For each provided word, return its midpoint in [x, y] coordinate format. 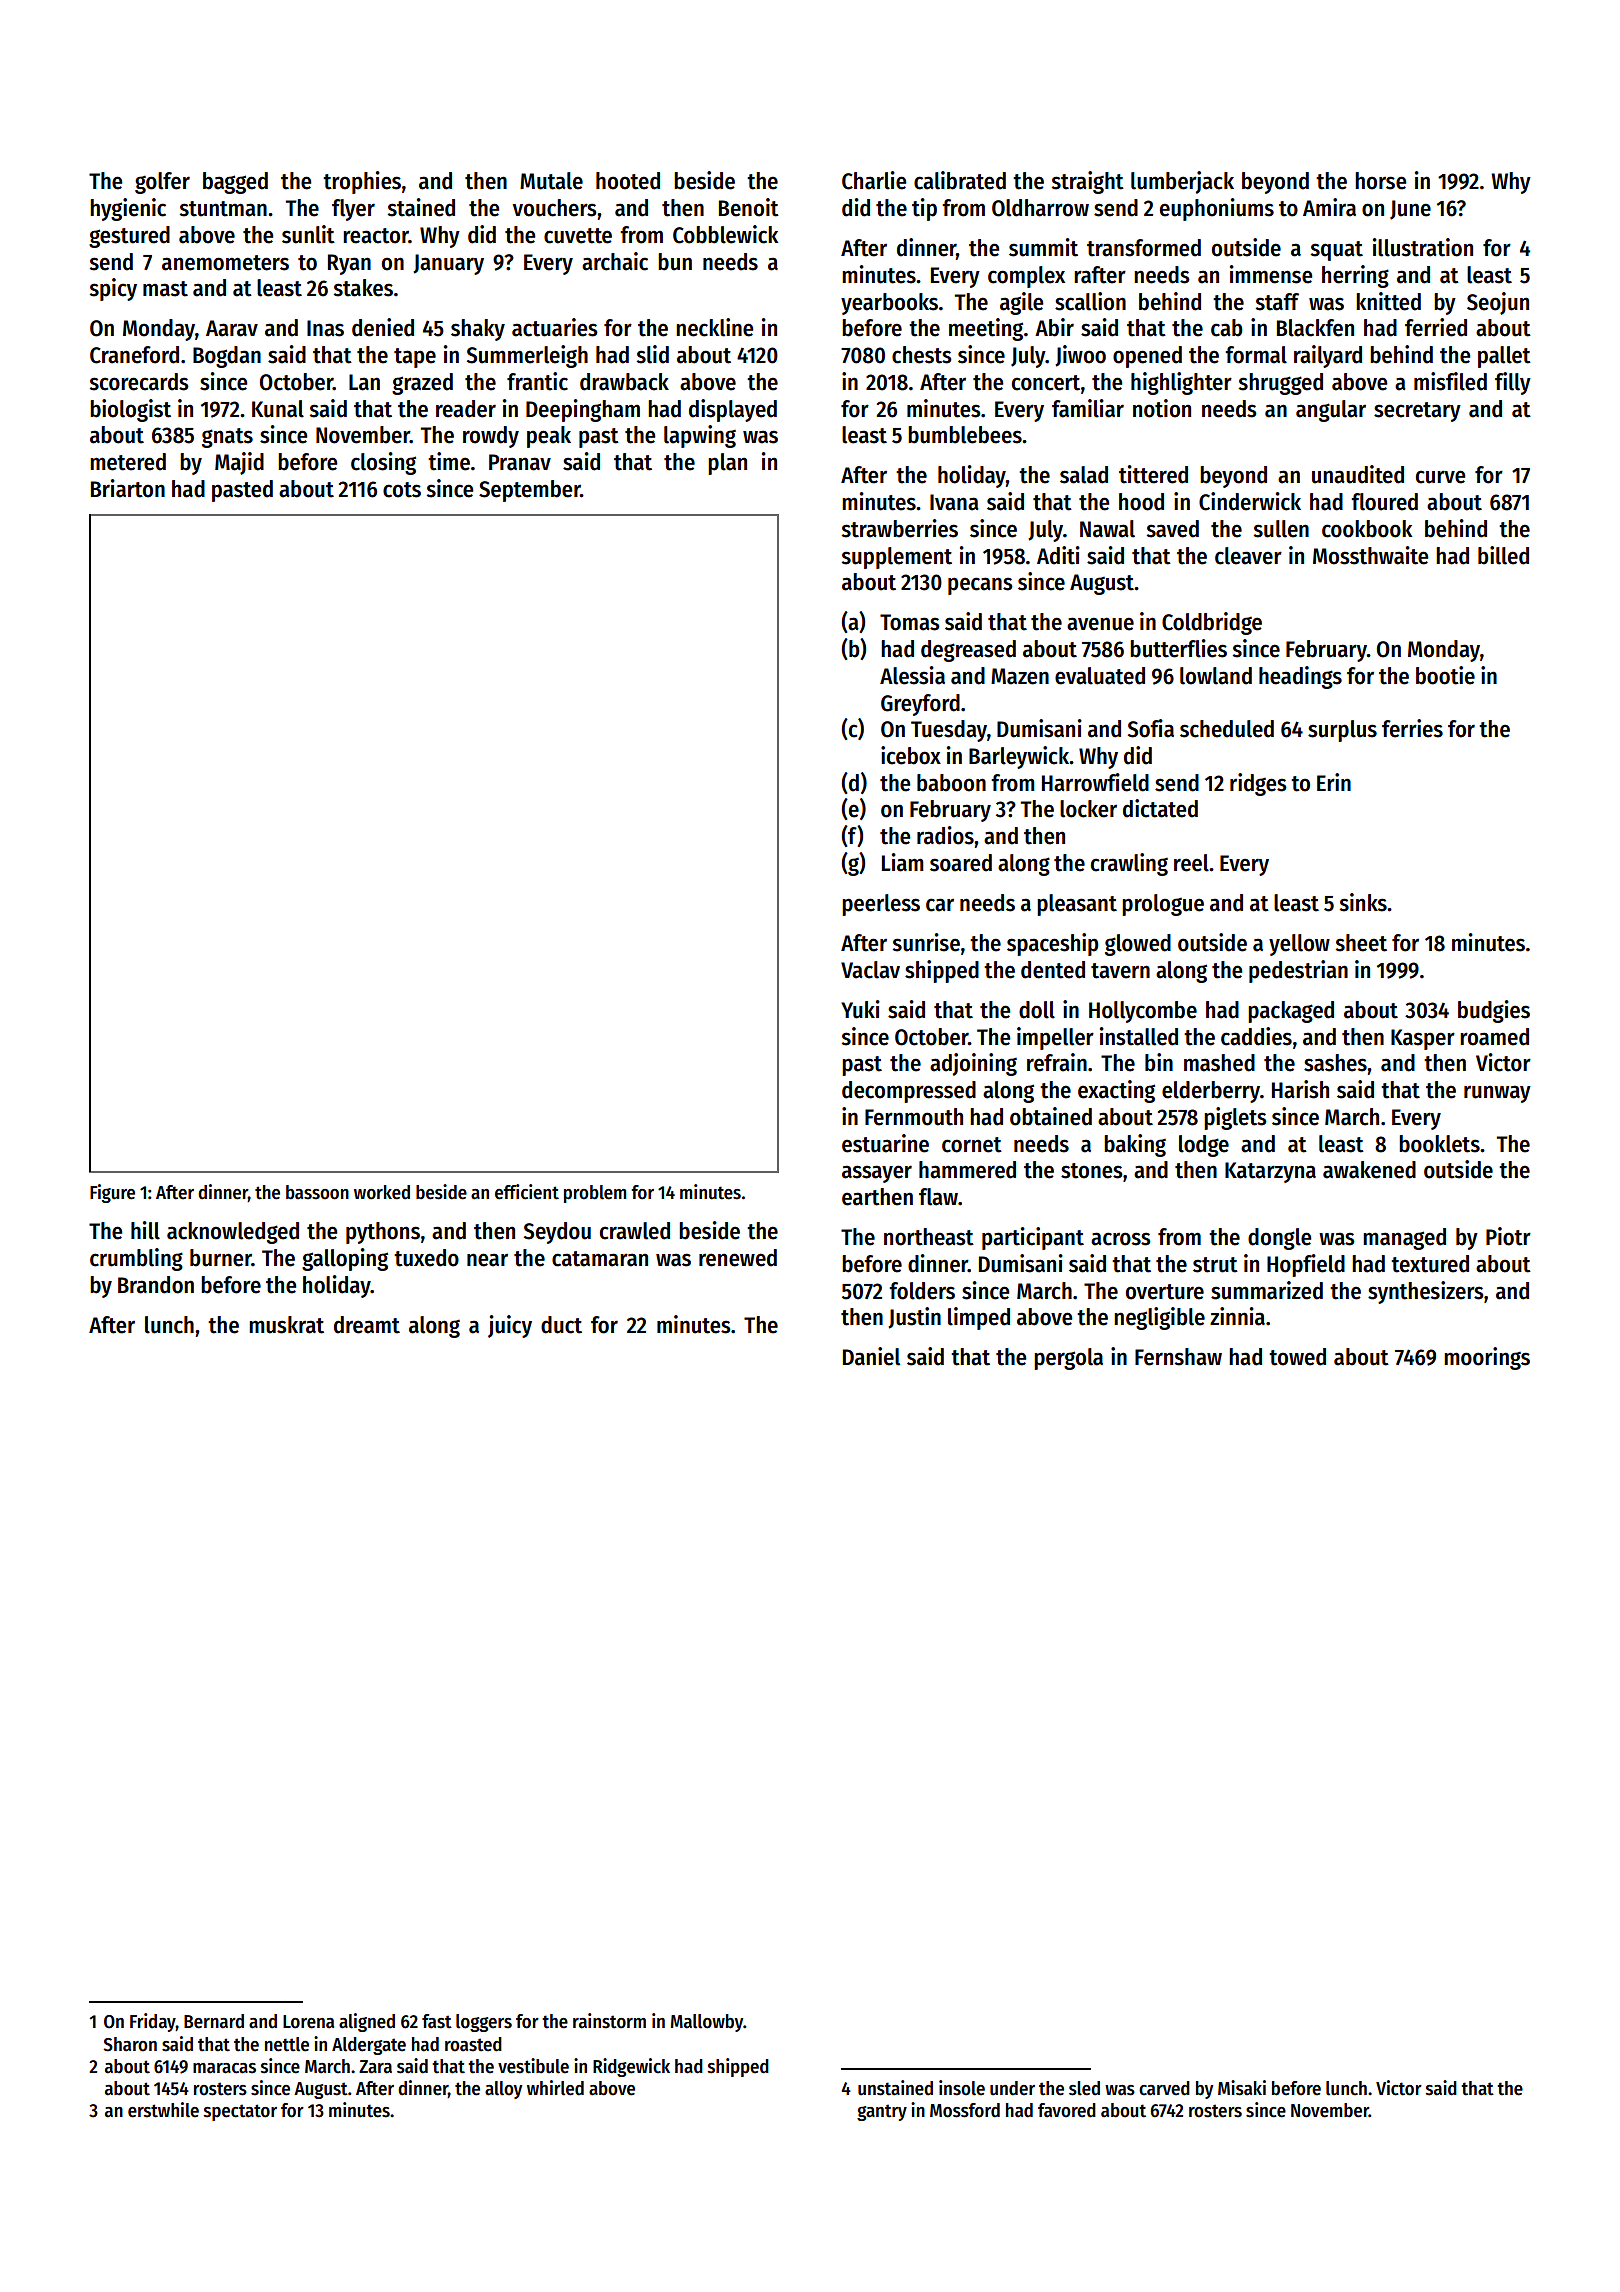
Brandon [156, 1285]
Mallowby [706, 2023]
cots [402, 490]
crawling [1129, 864]
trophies [362, 182]
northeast [929, 1237]
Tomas [910, 622]
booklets [1439, 1144]
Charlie [874, 180]
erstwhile [163, 2110]
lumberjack [1182, 182]
